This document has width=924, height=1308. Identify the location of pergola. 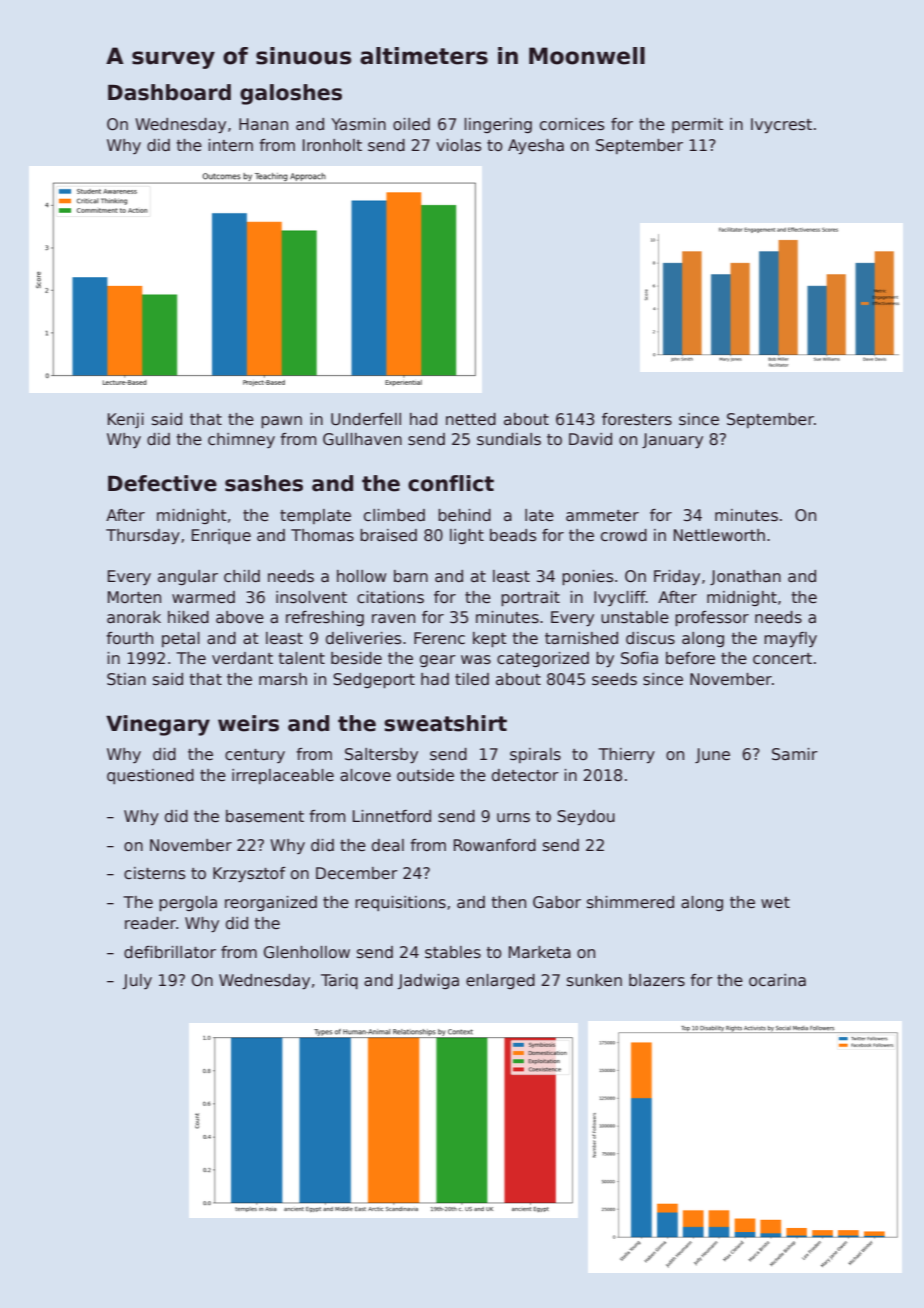
(188, 903).
